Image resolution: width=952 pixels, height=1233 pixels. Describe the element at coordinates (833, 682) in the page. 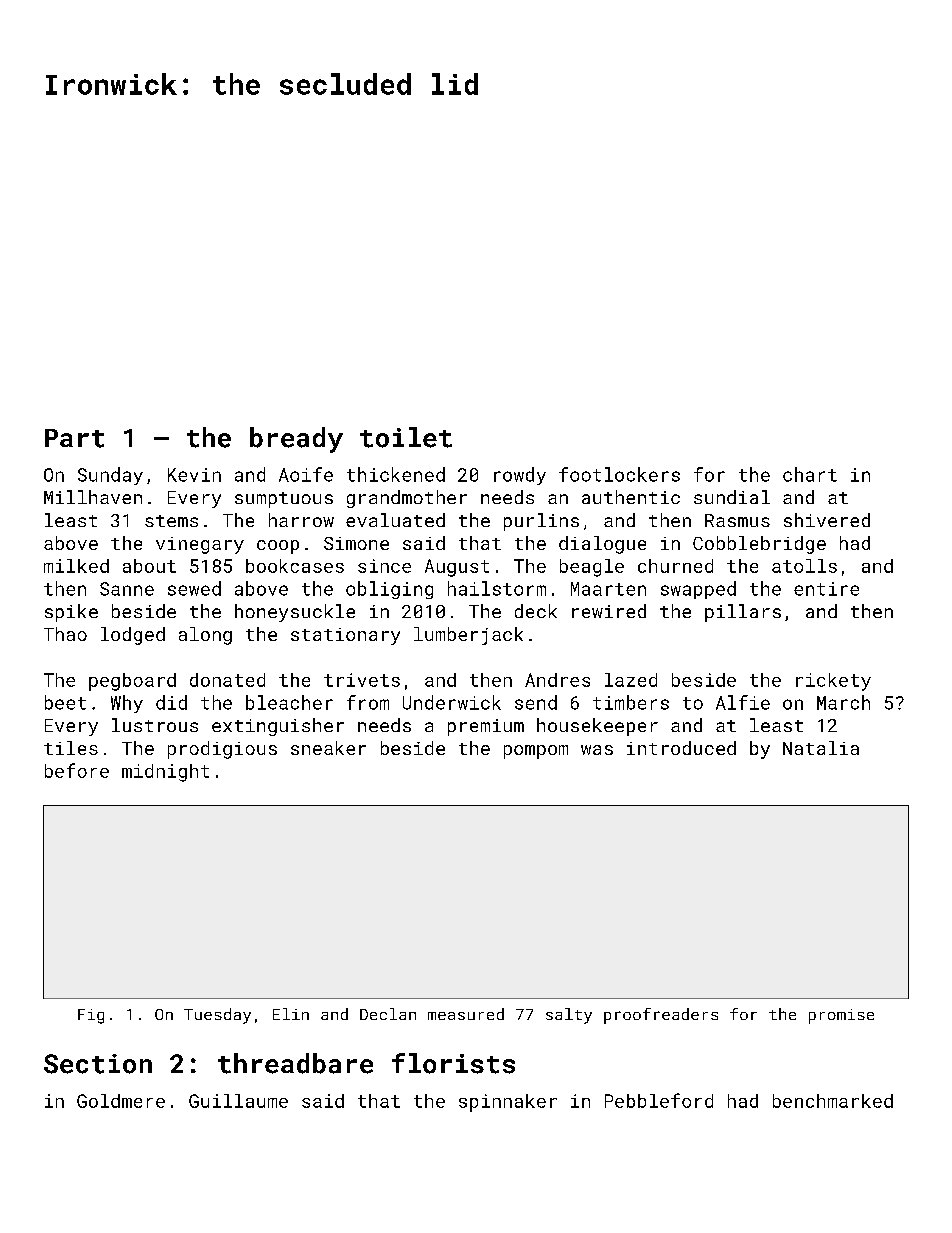

I see `rickety` at that location.
